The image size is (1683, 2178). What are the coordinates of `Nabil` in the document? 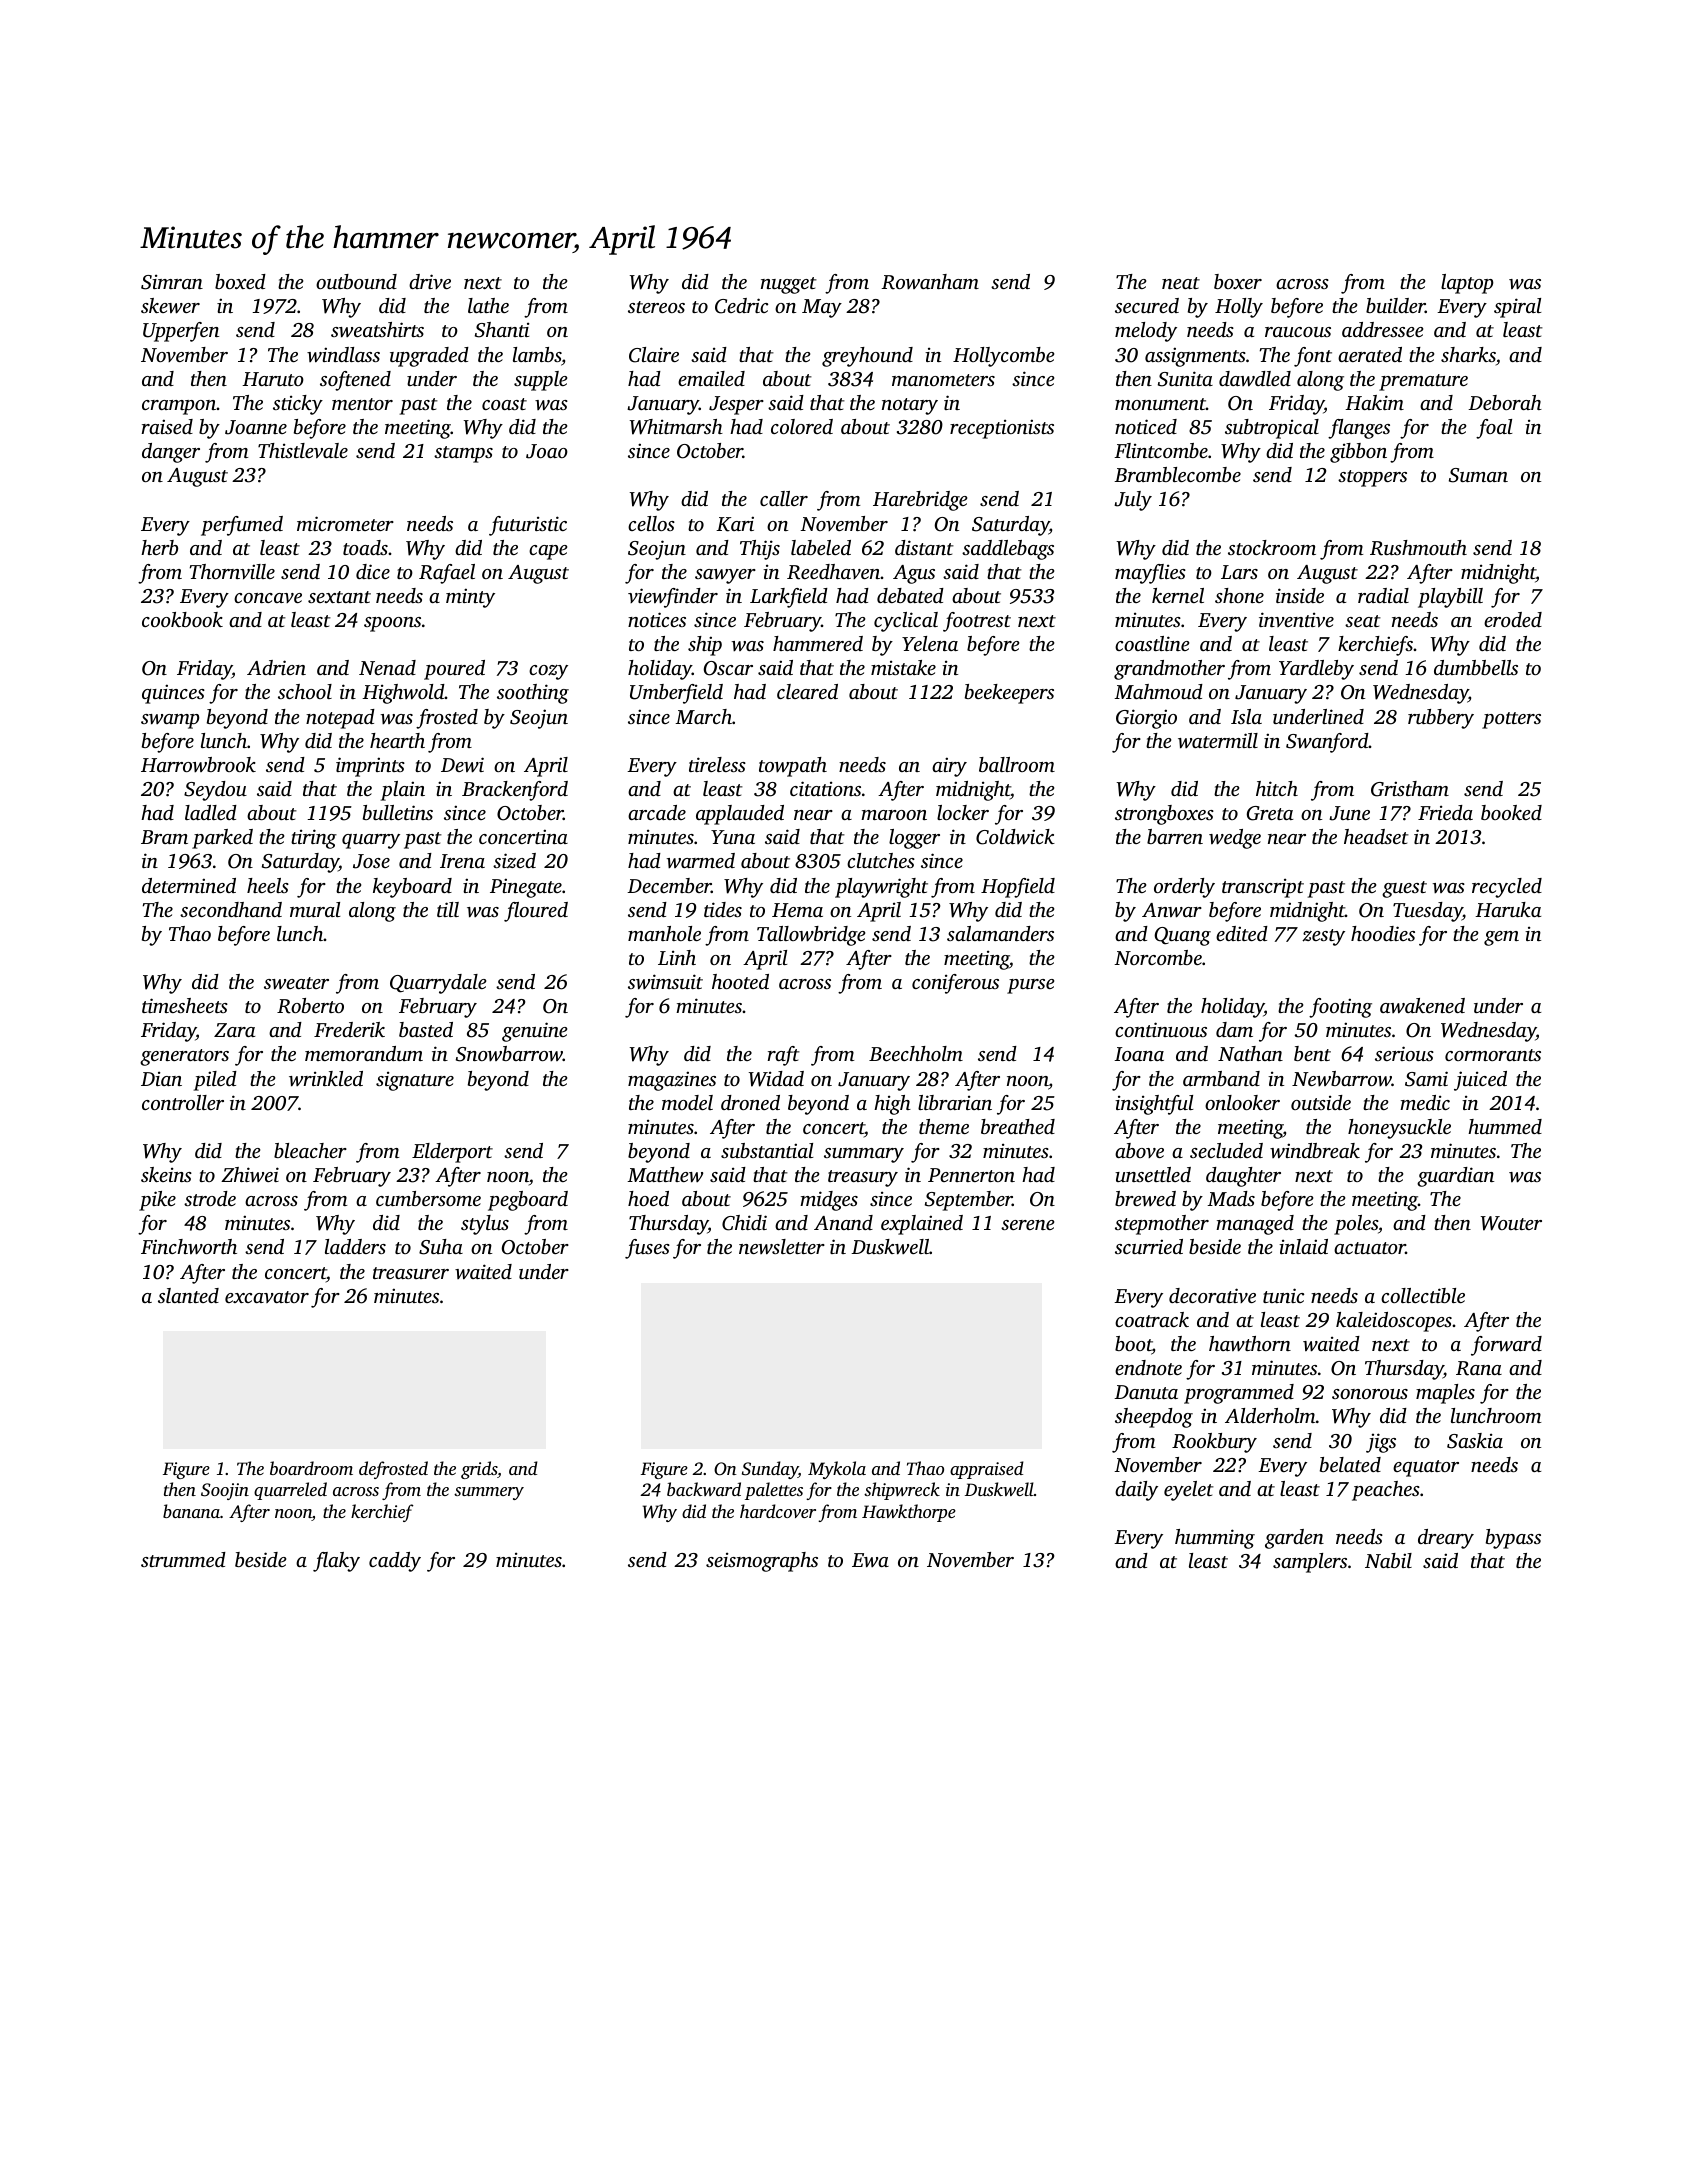 It's located at (1388, 1560).
